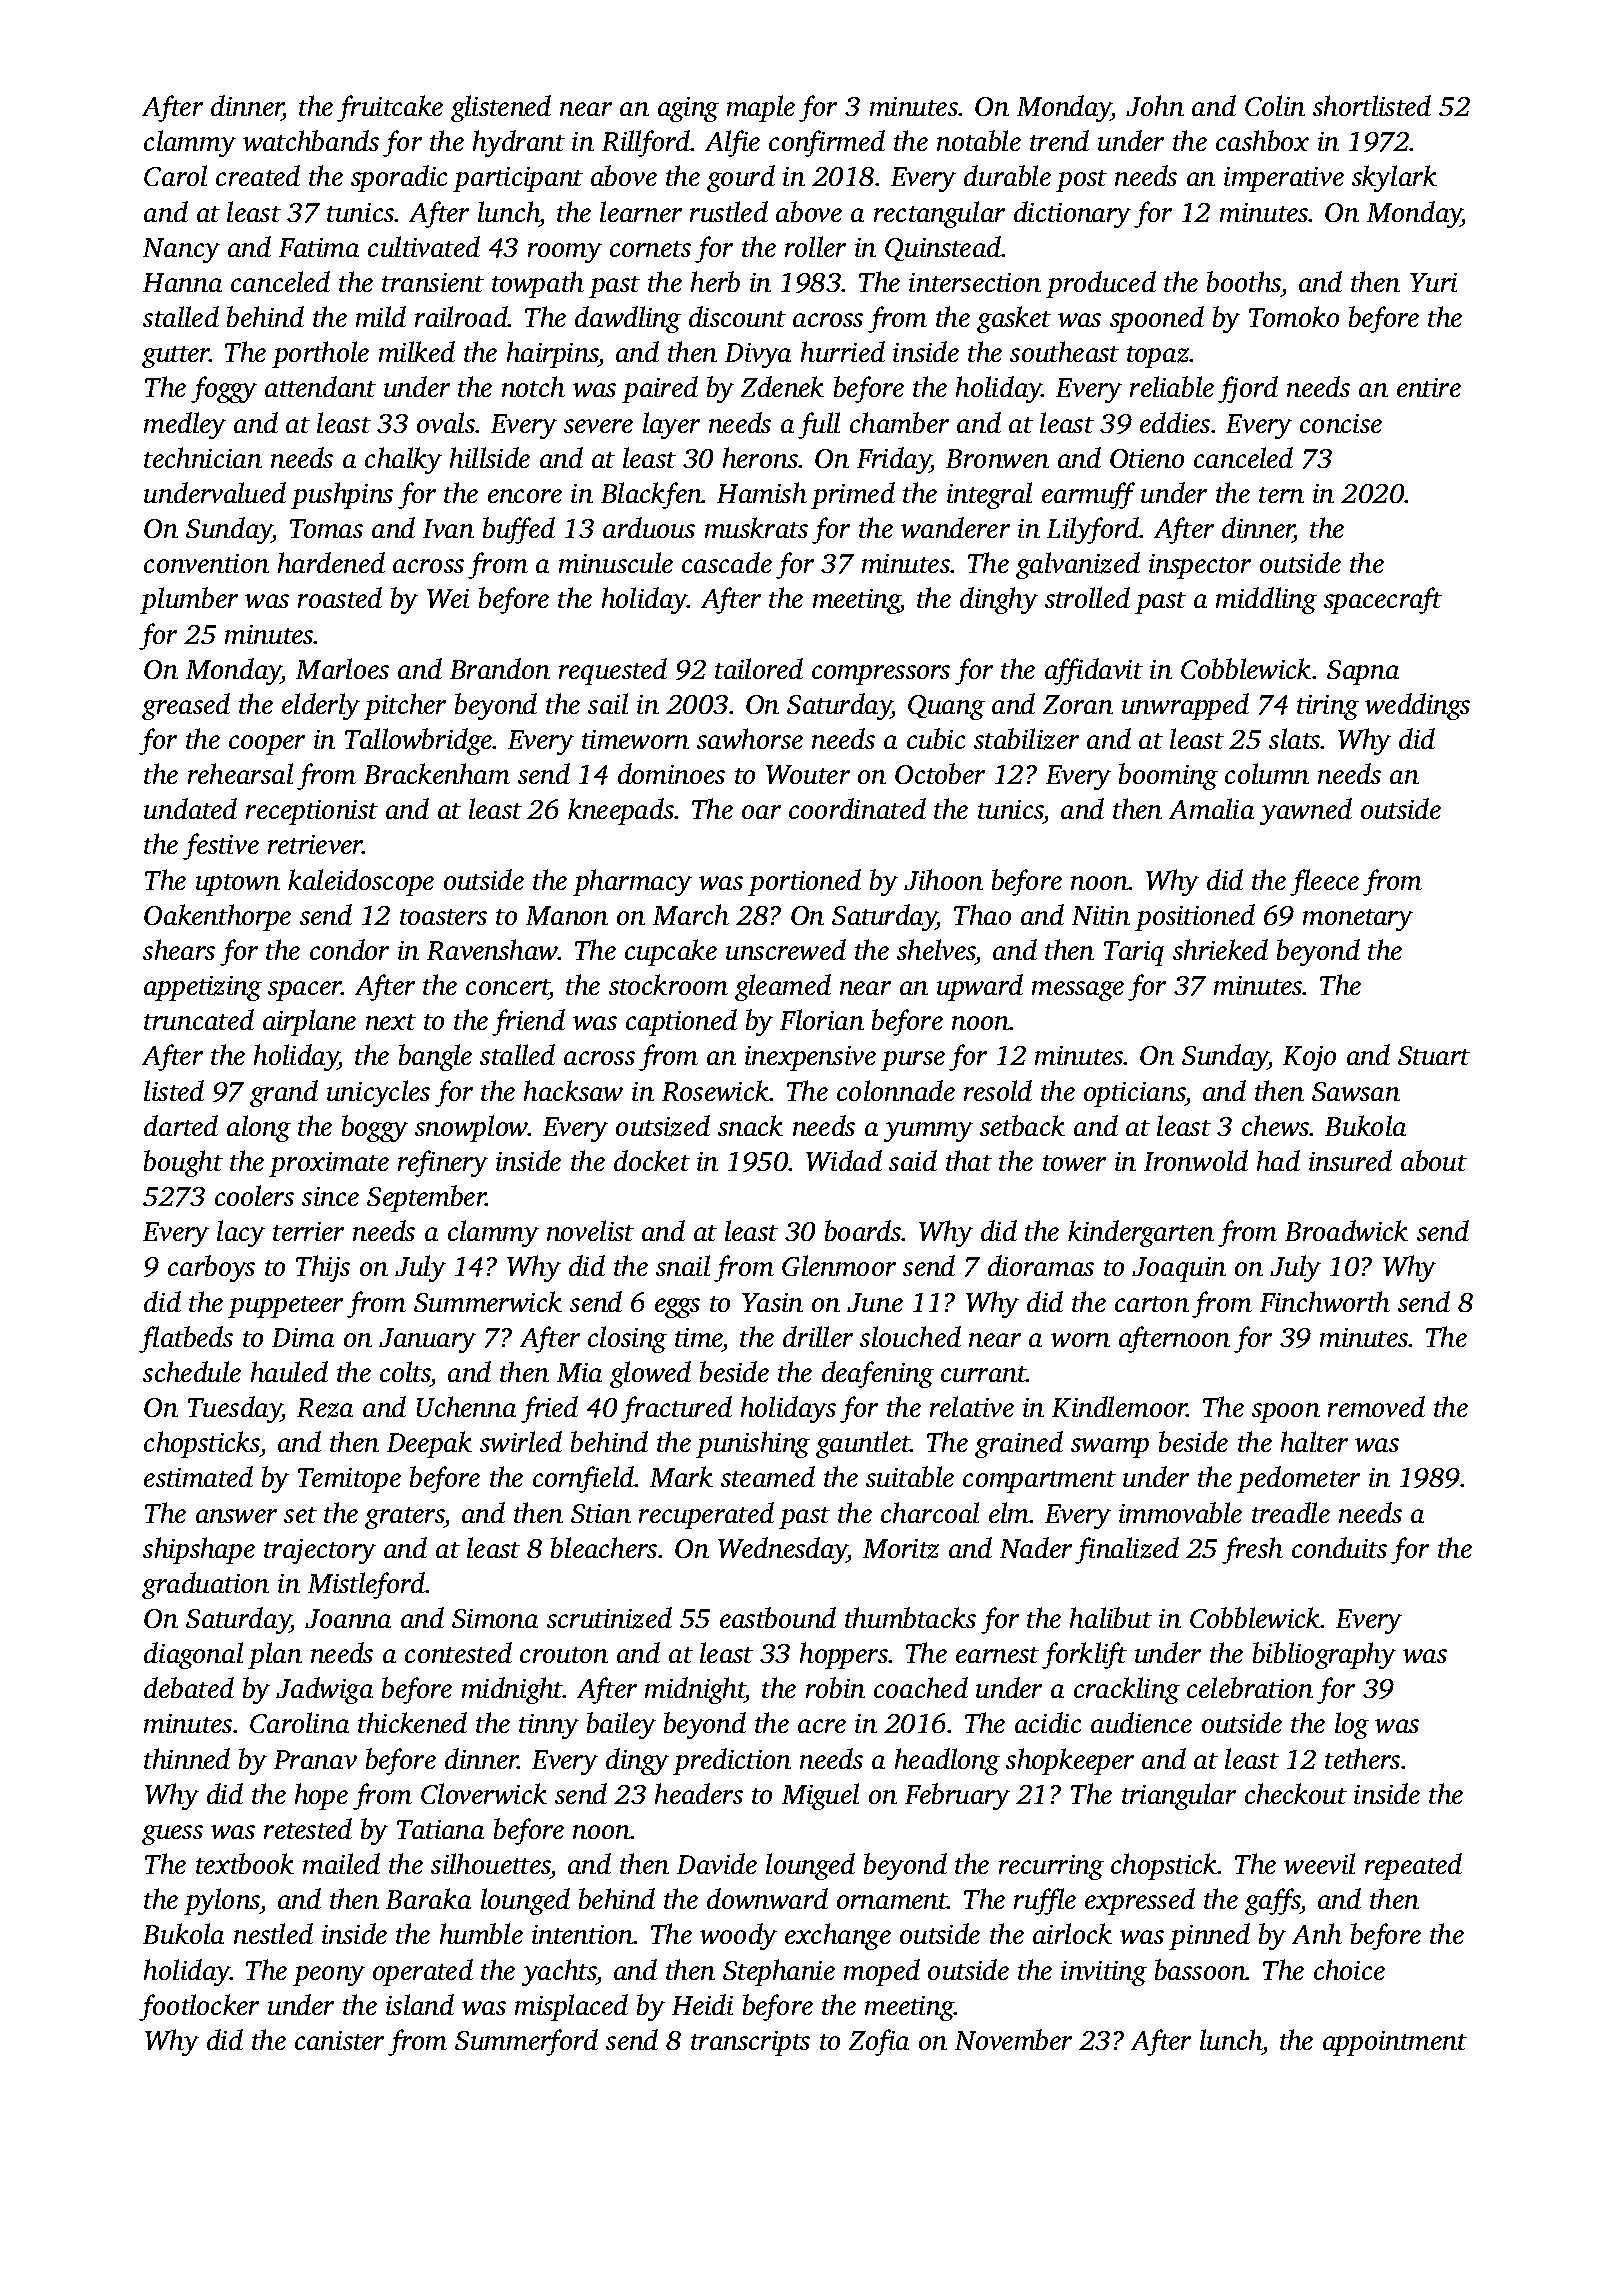  What do you see at coordinates (957, 1796) in the page?
I see `February` at bounding box center [957, 1796].
